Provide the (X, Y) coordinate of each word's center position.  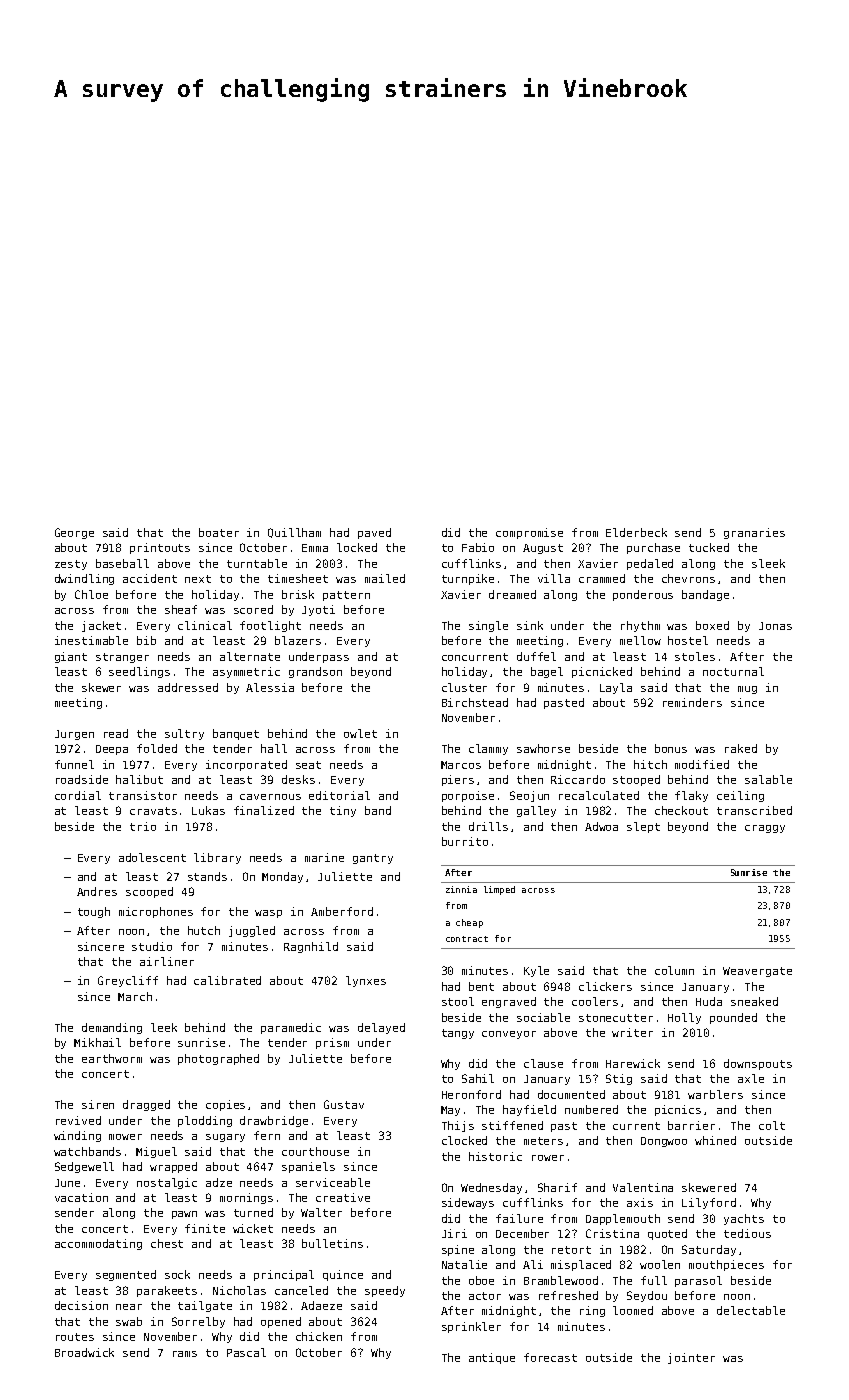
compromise (529, 533)
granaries (754, 533)
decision (81, 1305)
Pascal (246, 1352)
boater (219, 532)
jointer (691, 1358)
